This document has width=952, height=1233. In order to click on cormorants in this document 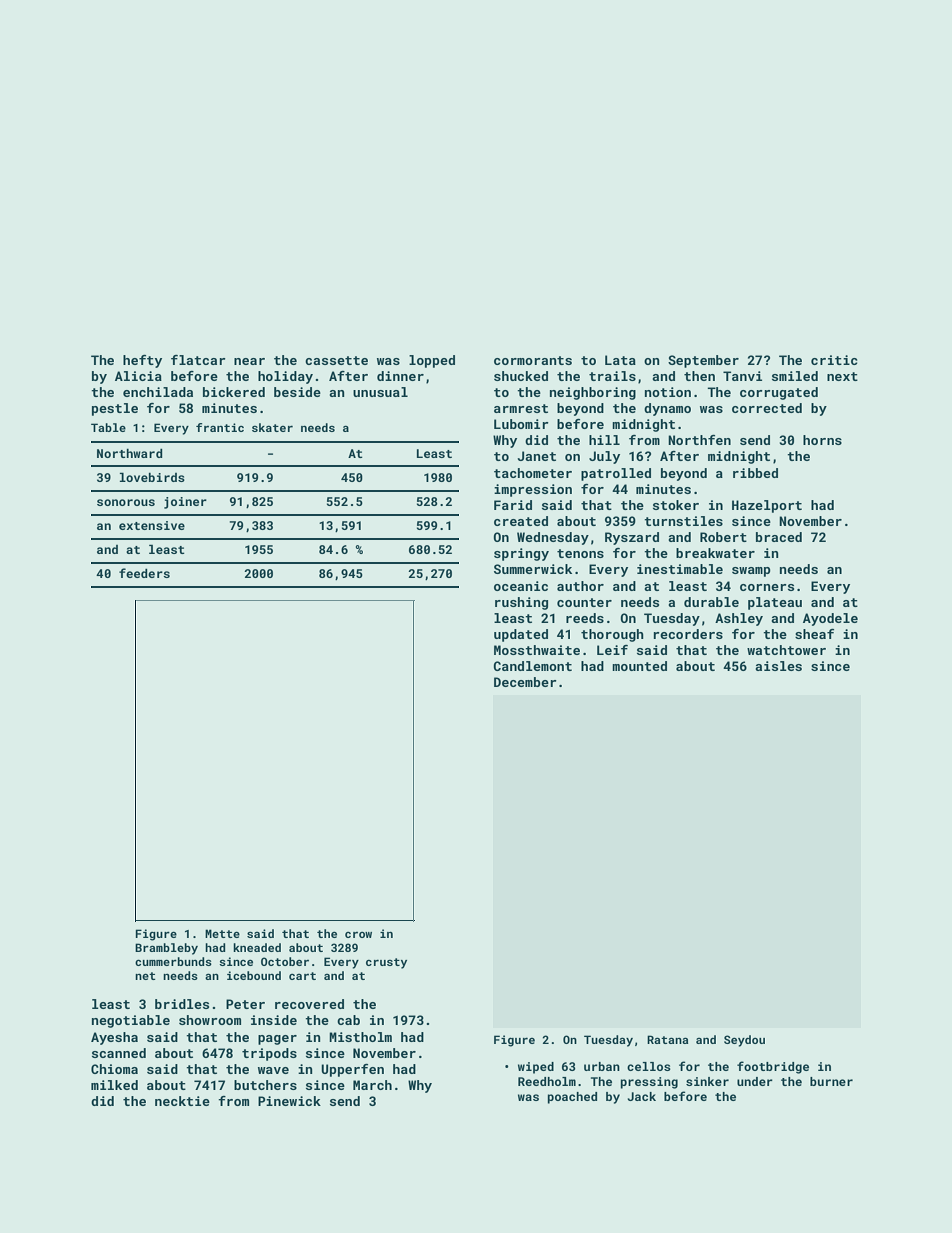, I will do `click(533, 360)`.
